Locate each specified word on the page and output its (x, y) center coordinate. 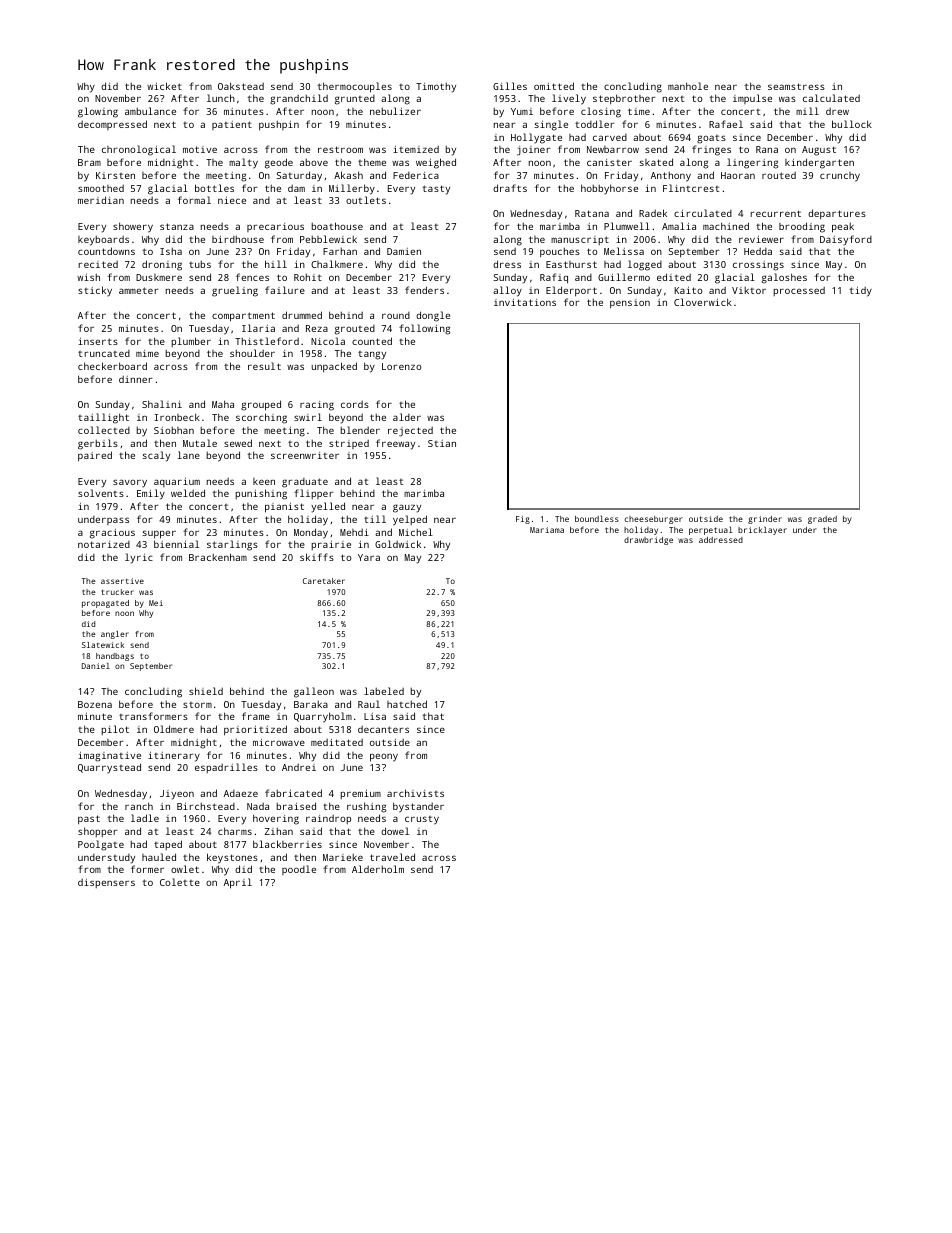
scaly (156, 456)
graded (822, 520)
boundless (597, 518)
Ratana (592, 213)
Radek (653, 213)
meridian (101, 200)
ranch (139, 806)
